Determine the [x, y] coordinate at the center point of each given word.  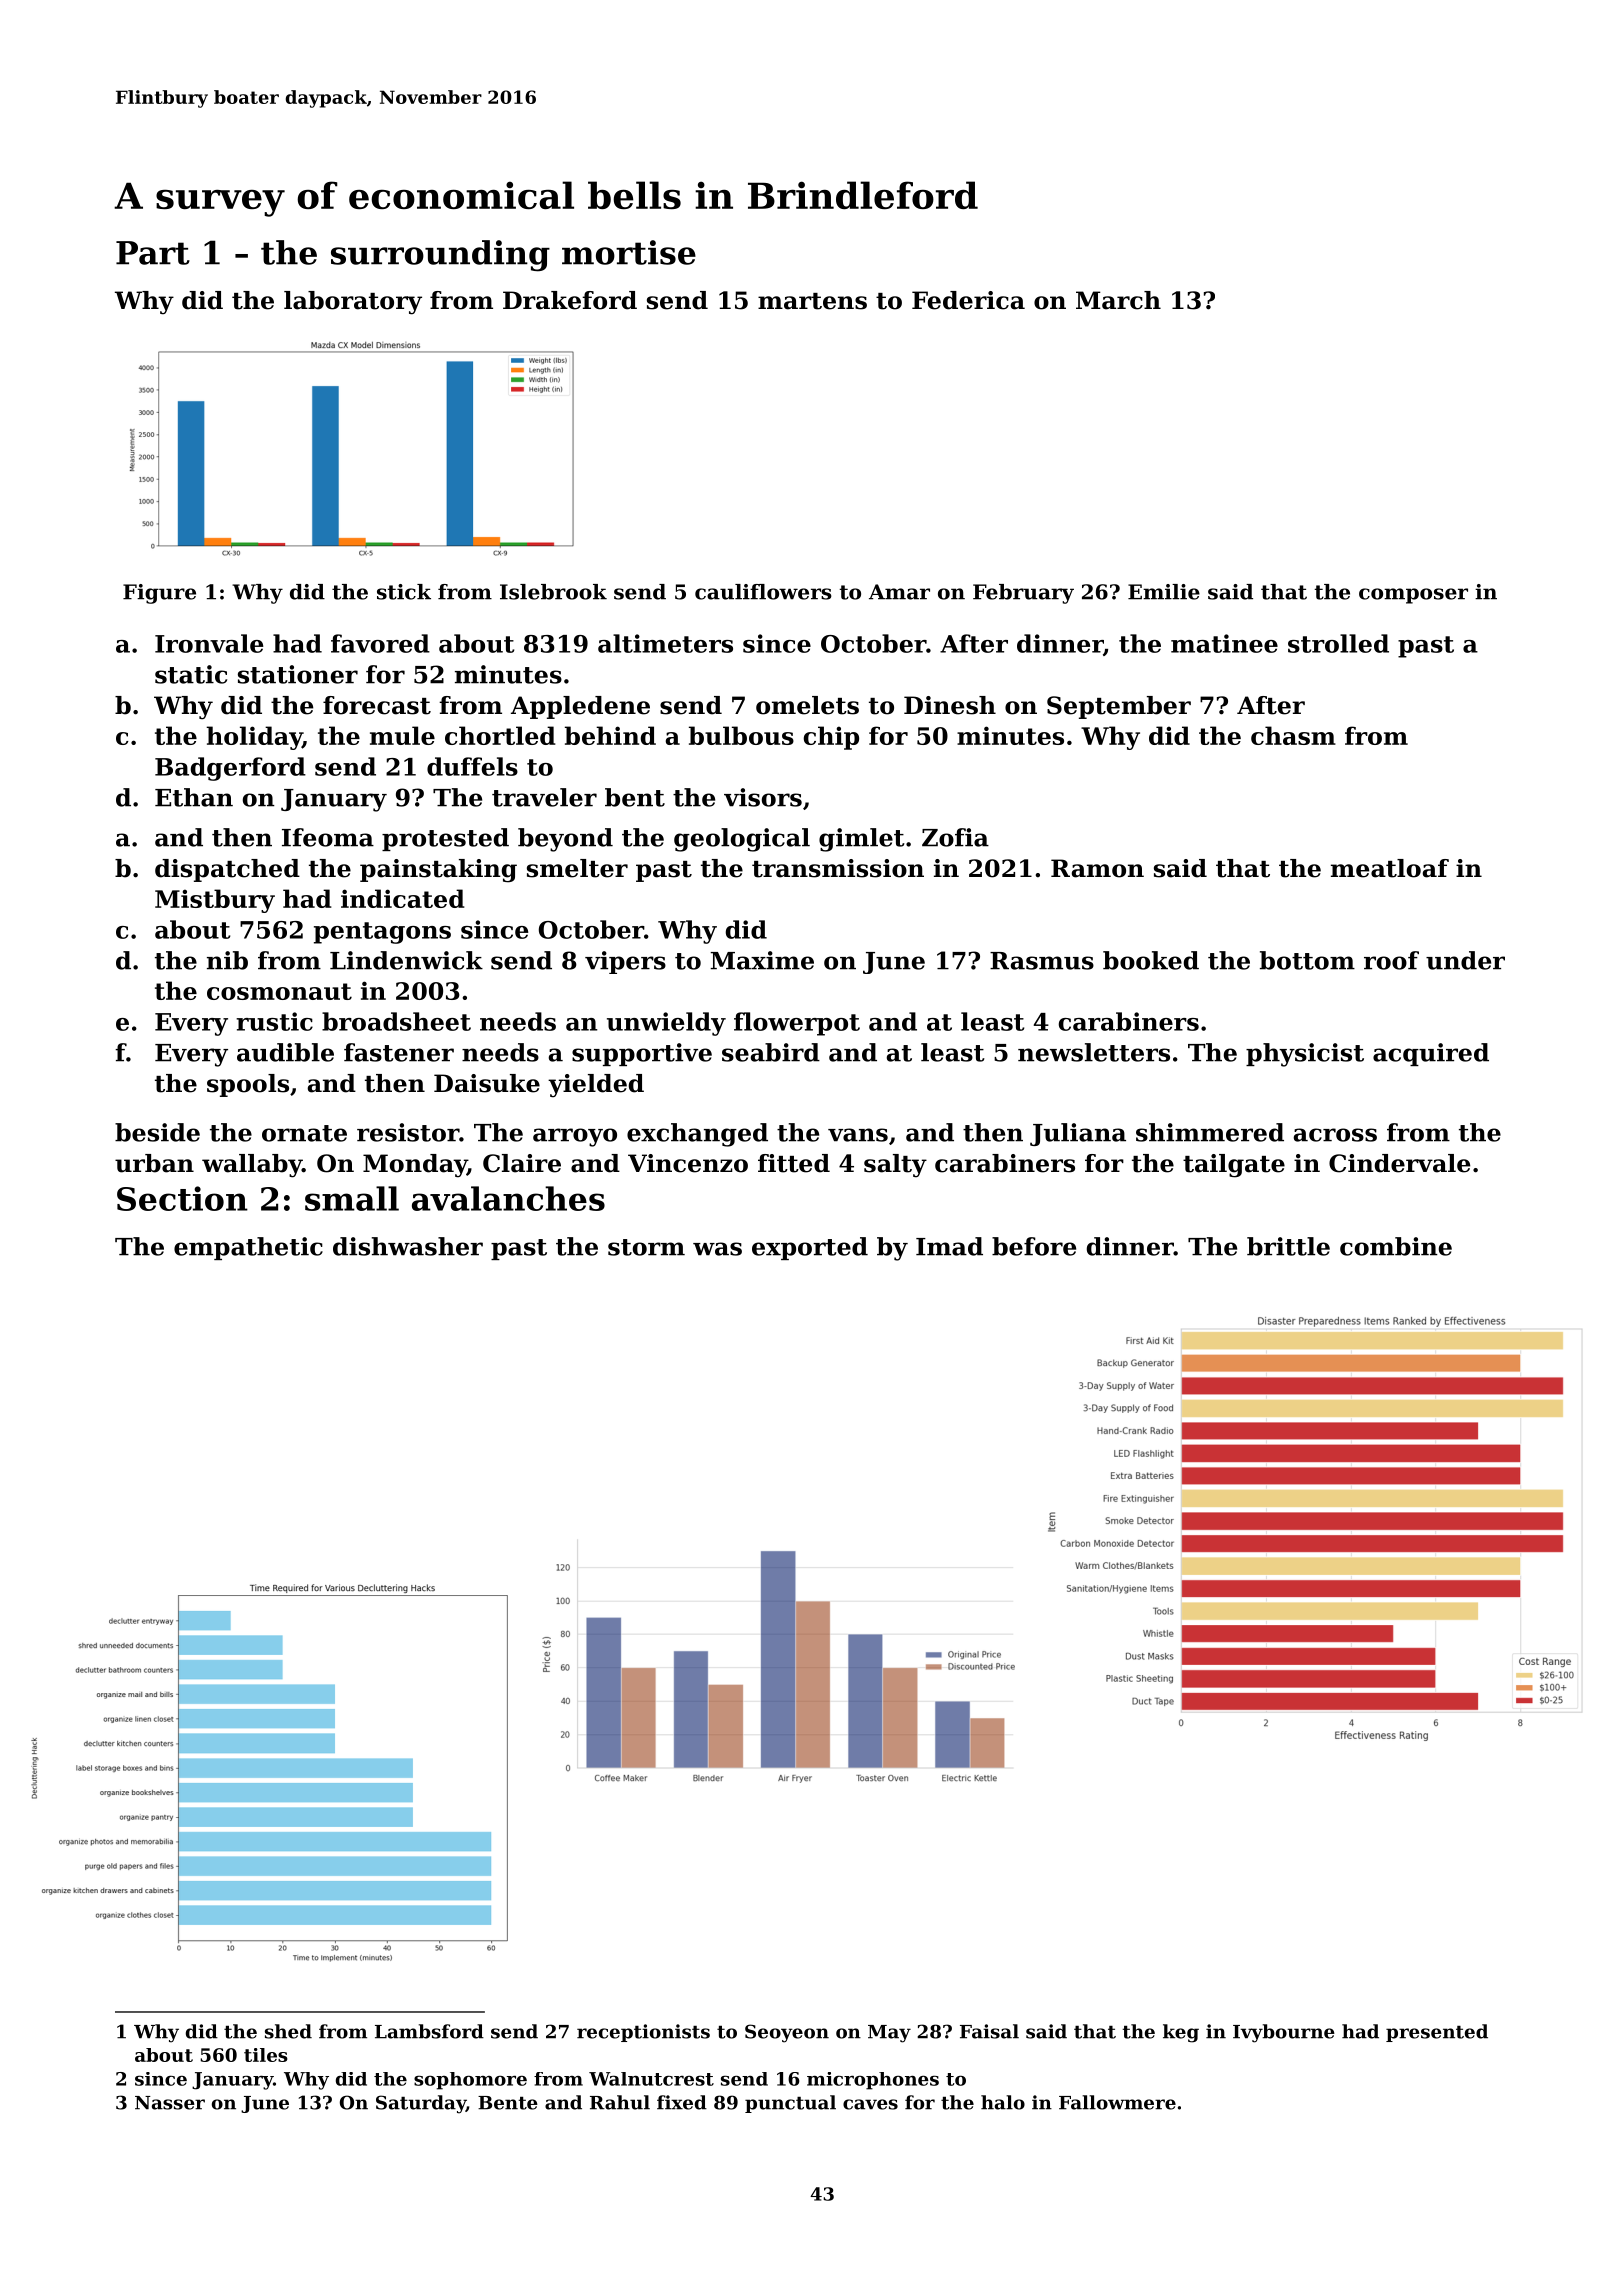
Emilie [1164, 592]
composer [1413, 596]
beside [157, 1132]
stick [404, 592]
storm [646, 1247]
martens [812, 301]
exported [810, 1248]
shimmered [1210, 1132]
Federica [968, 300]
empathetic [248, 1248]
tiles [266, 2055]
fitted [794, 1163]
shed [288, 2031]
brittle [1288, 1246]
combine [1396, 1246]
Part [153, 253]
